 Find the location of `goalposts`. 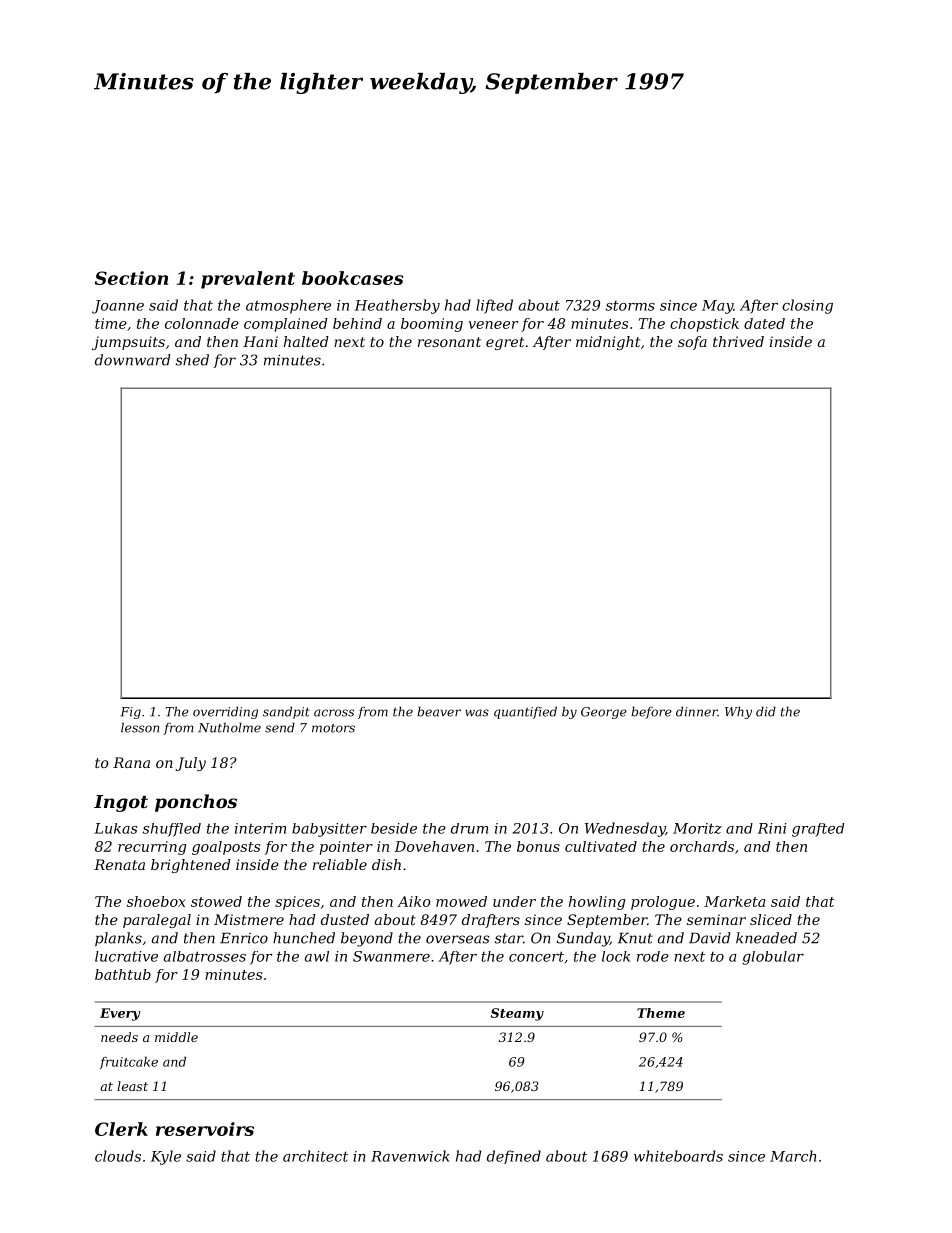

goalposts is located at coordinates (226, 848).
